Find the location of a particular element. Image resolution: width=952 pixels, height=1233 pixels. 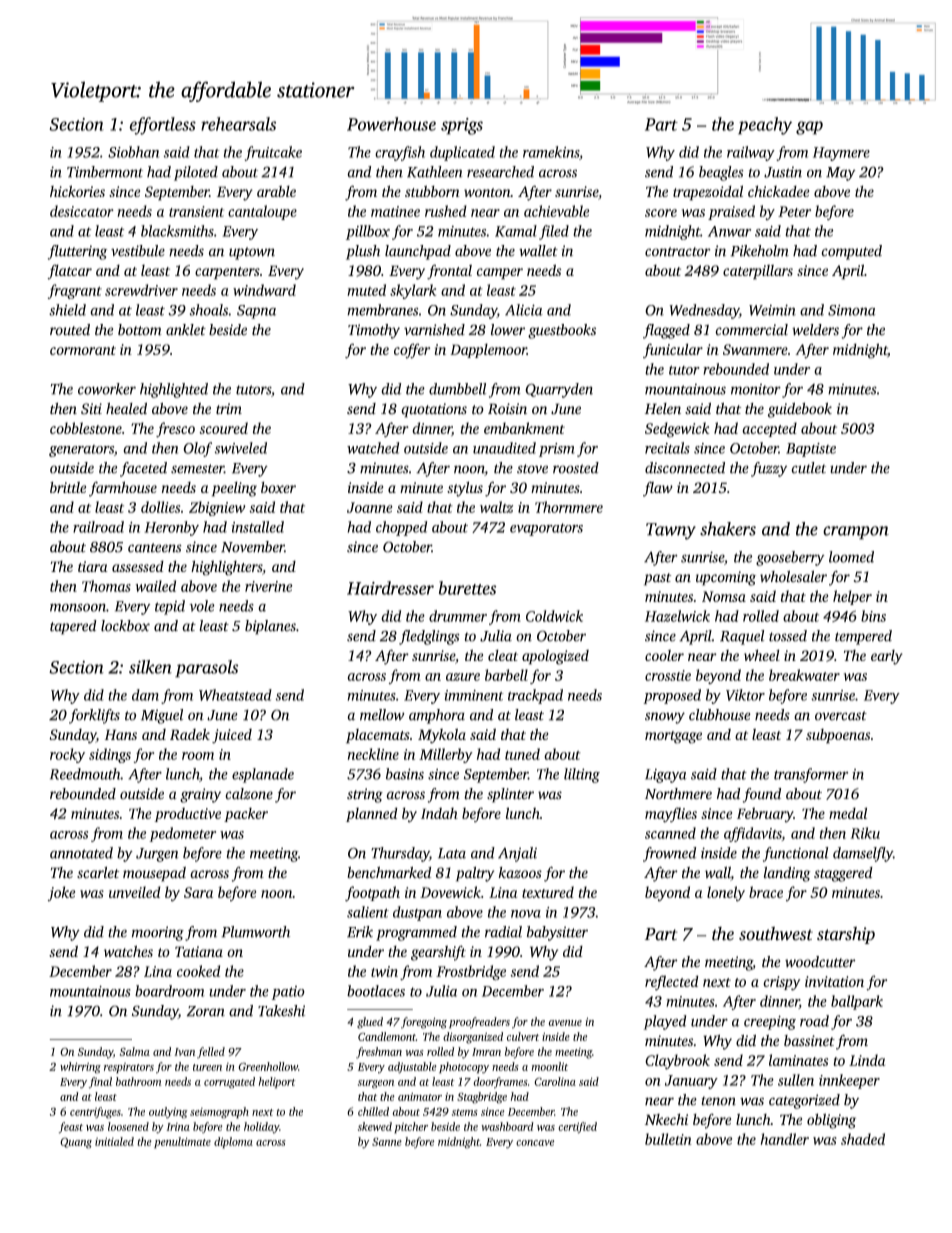

gap is located at coordinates (809, 128).
